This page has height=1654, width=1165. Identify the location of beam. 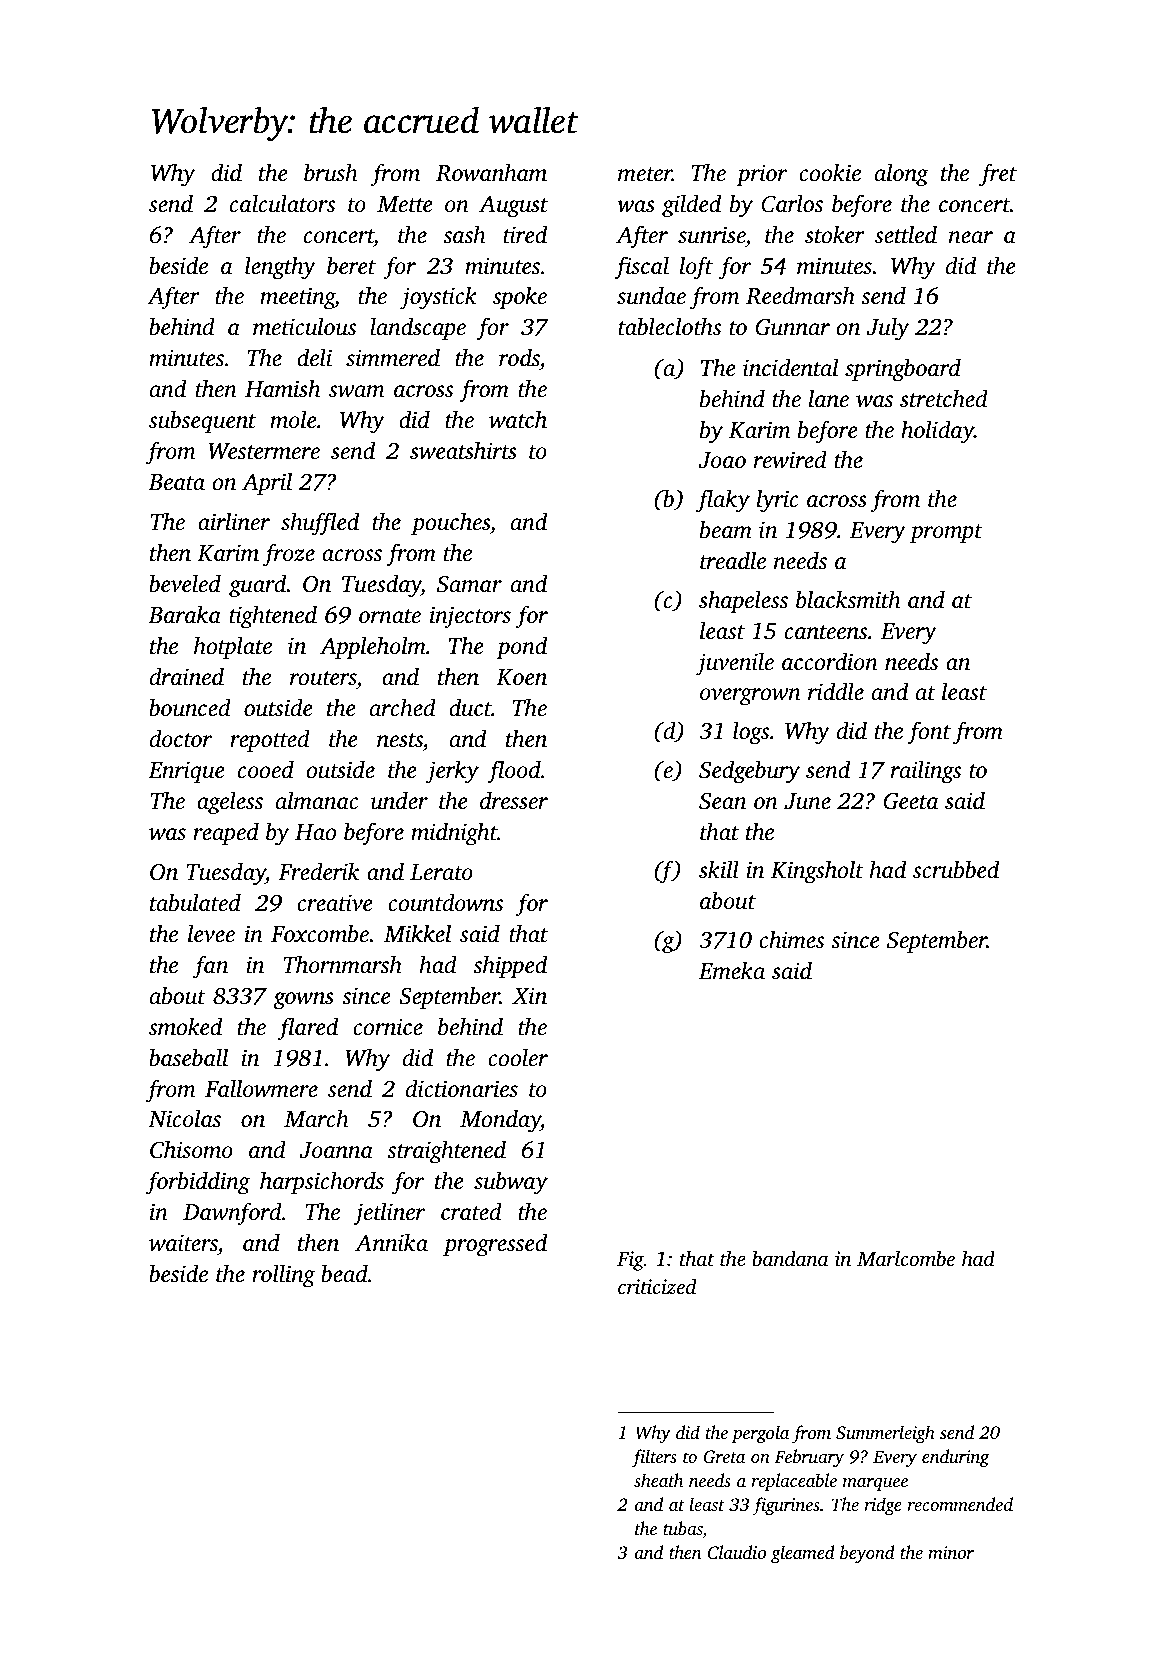
(726, 529).
